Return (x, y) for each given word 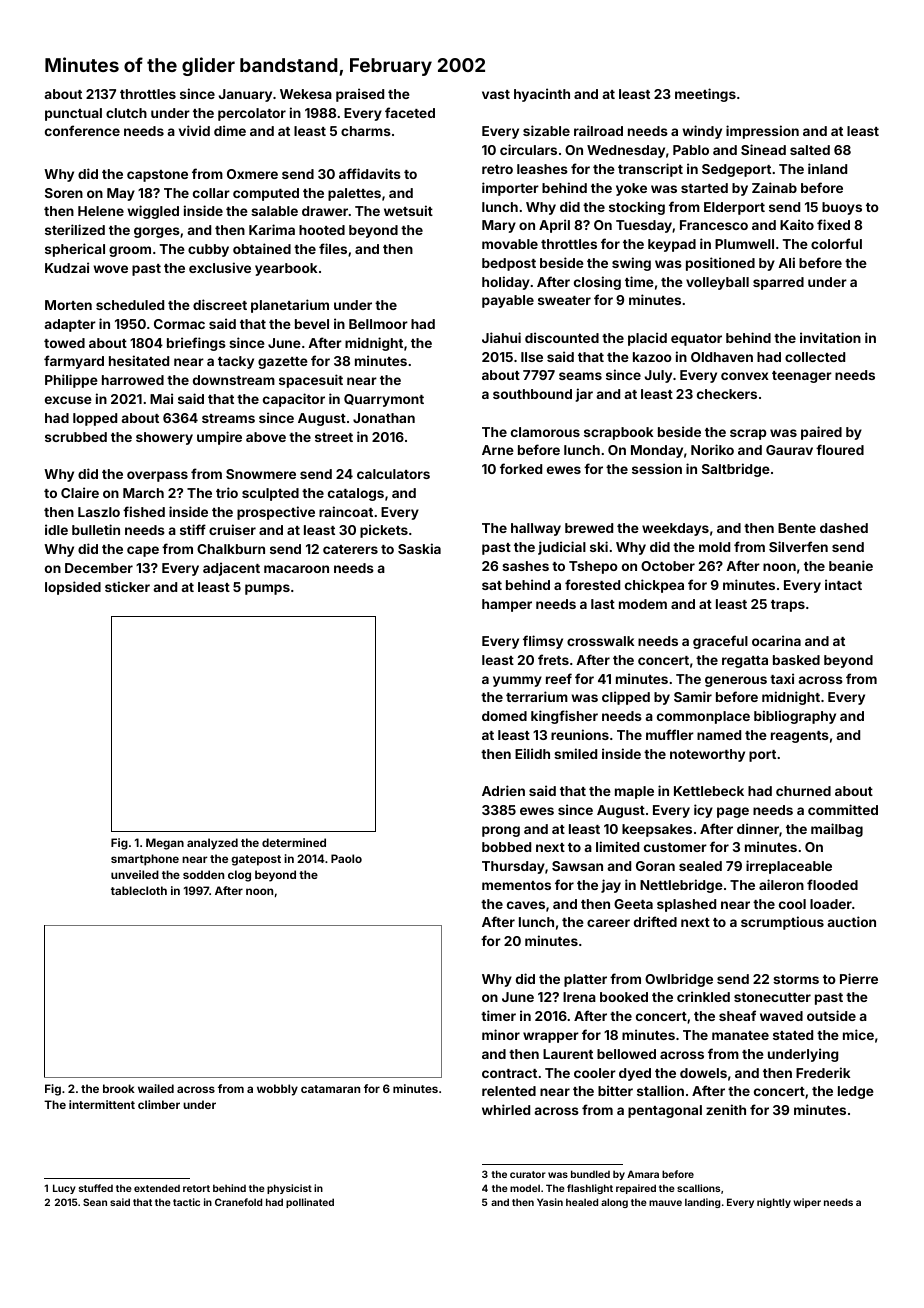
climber (159, 1104)
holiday (506, 283)
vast (496, 94)
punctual (73, 114)
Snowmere (261, 474)
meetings (705, 95)
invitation (830, 337)
